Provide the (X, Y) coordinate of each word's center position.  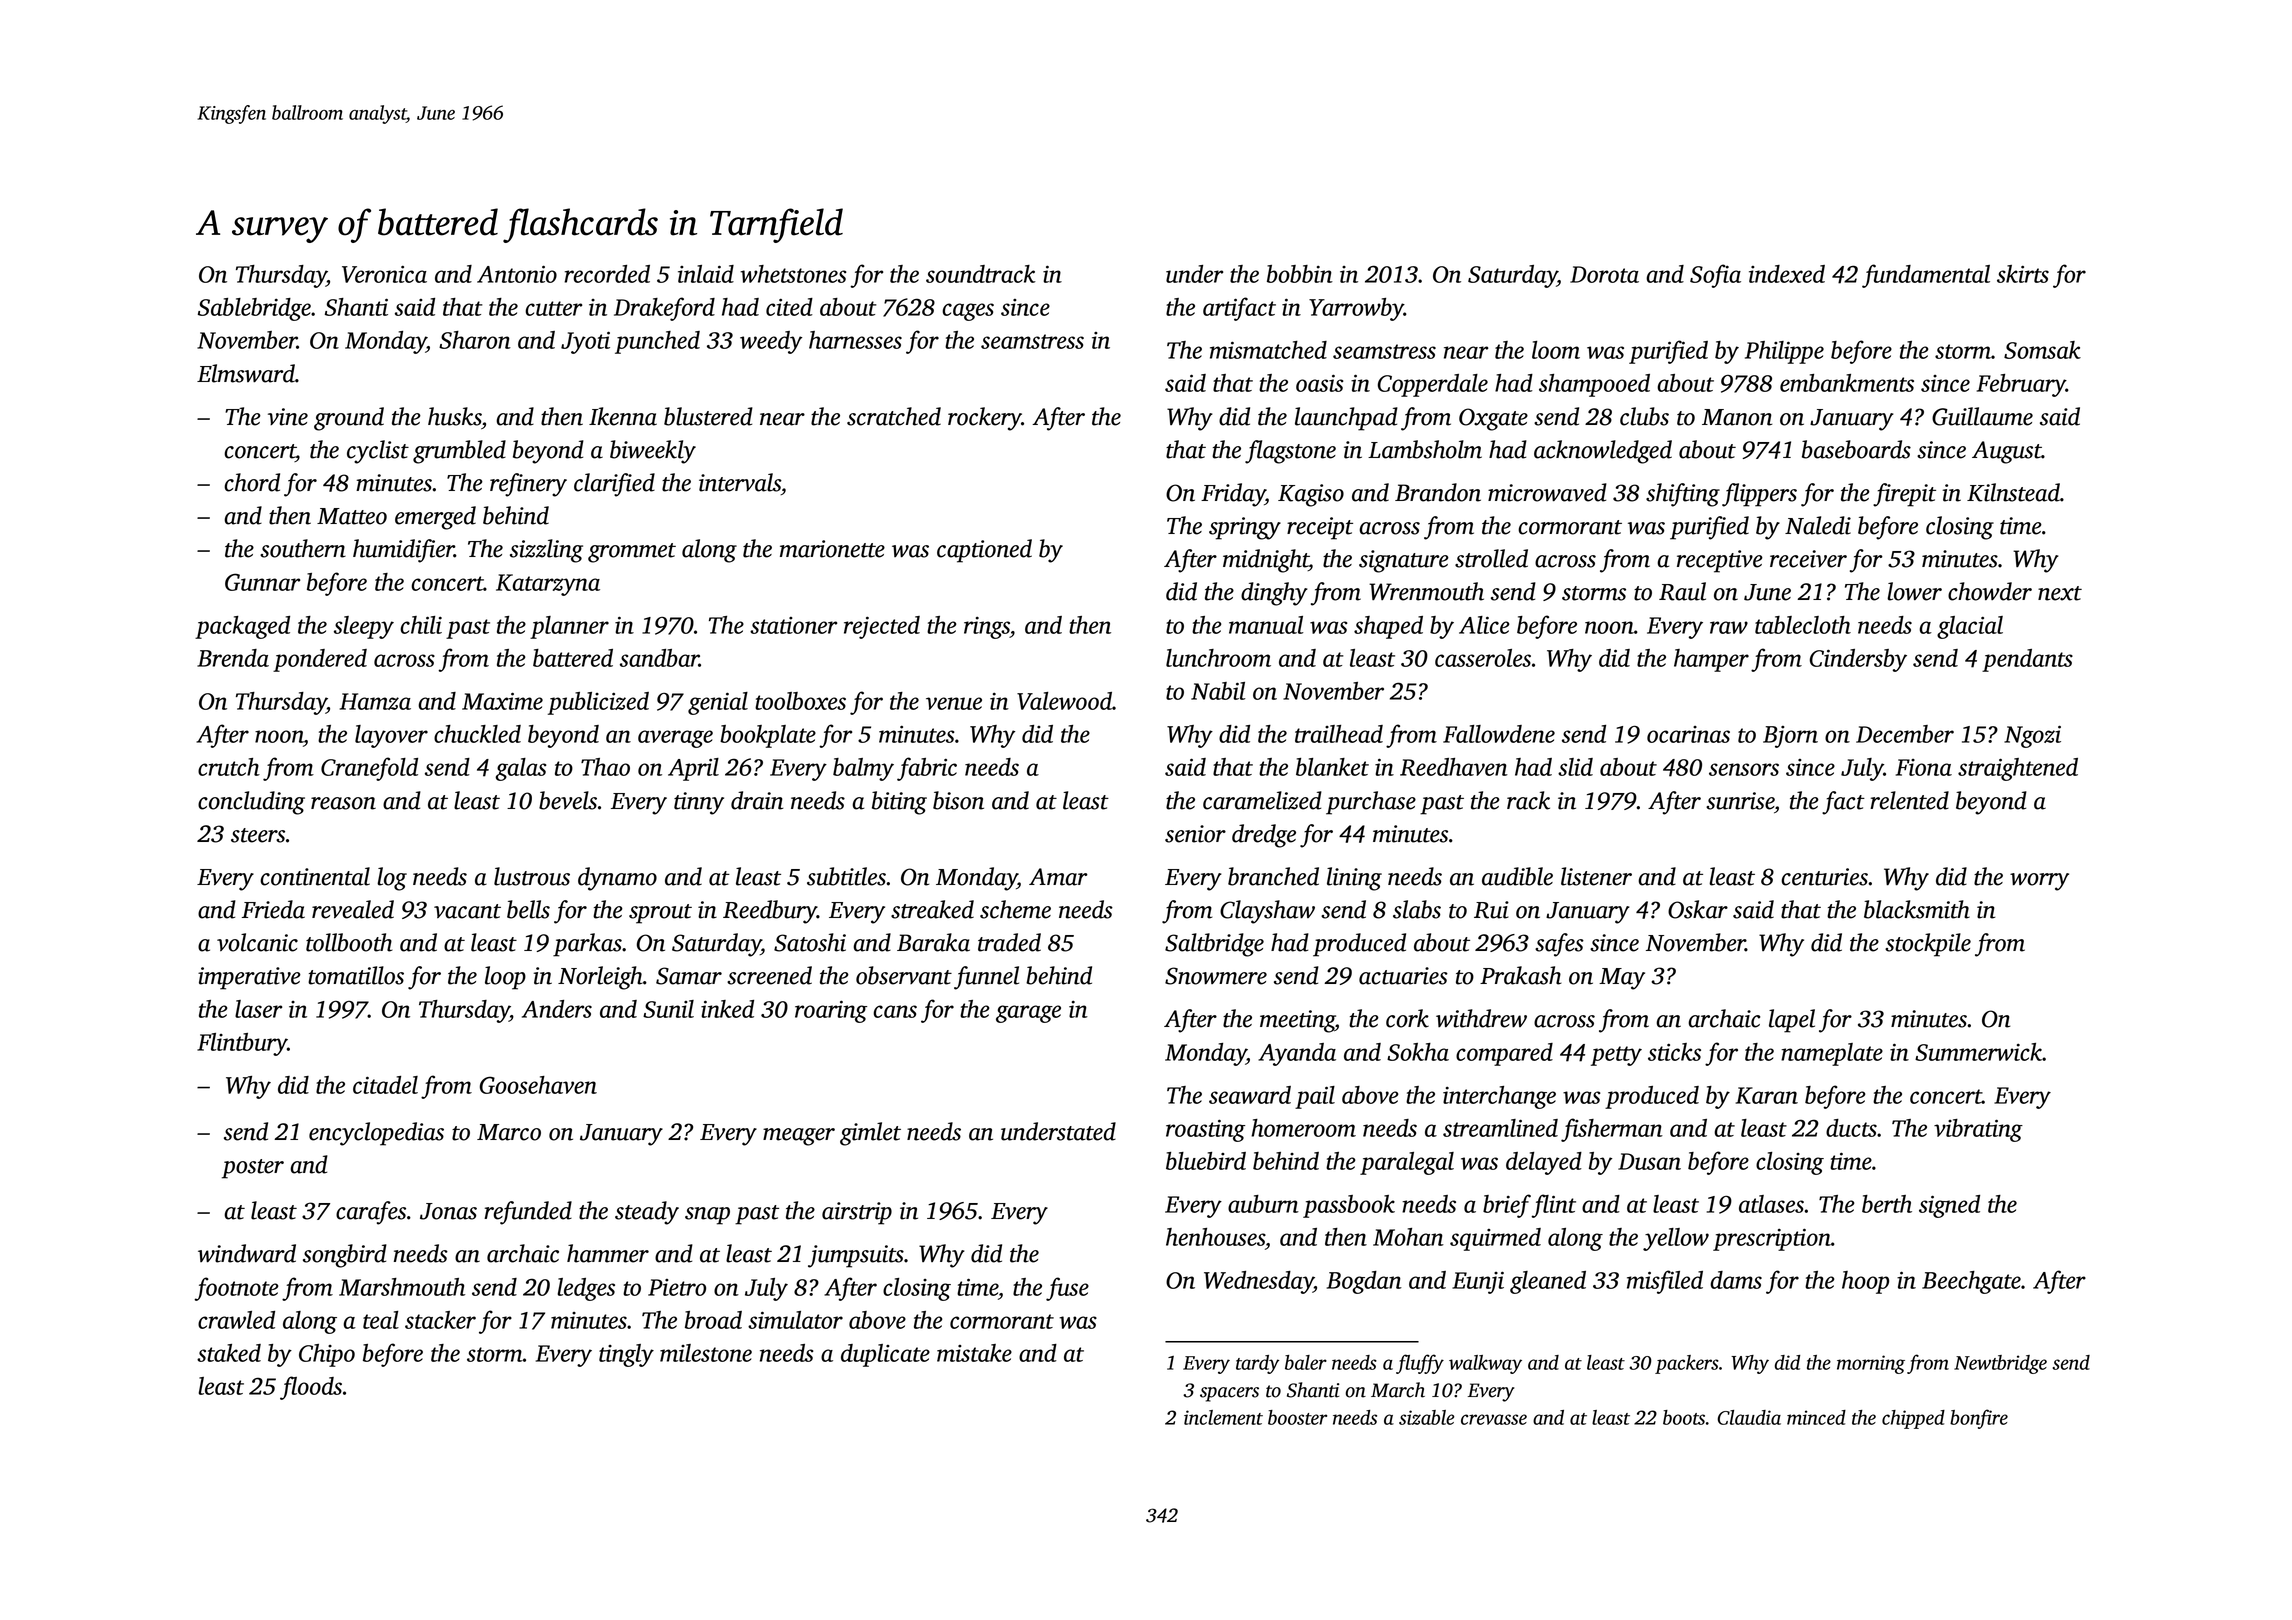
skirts (2023, 274)
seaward (1250, 1095)
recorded (607, 274)
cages (968, 312)
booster (1297, 1417)
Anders (557, 1009)
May (1622, 979)
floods (311, 1388)
